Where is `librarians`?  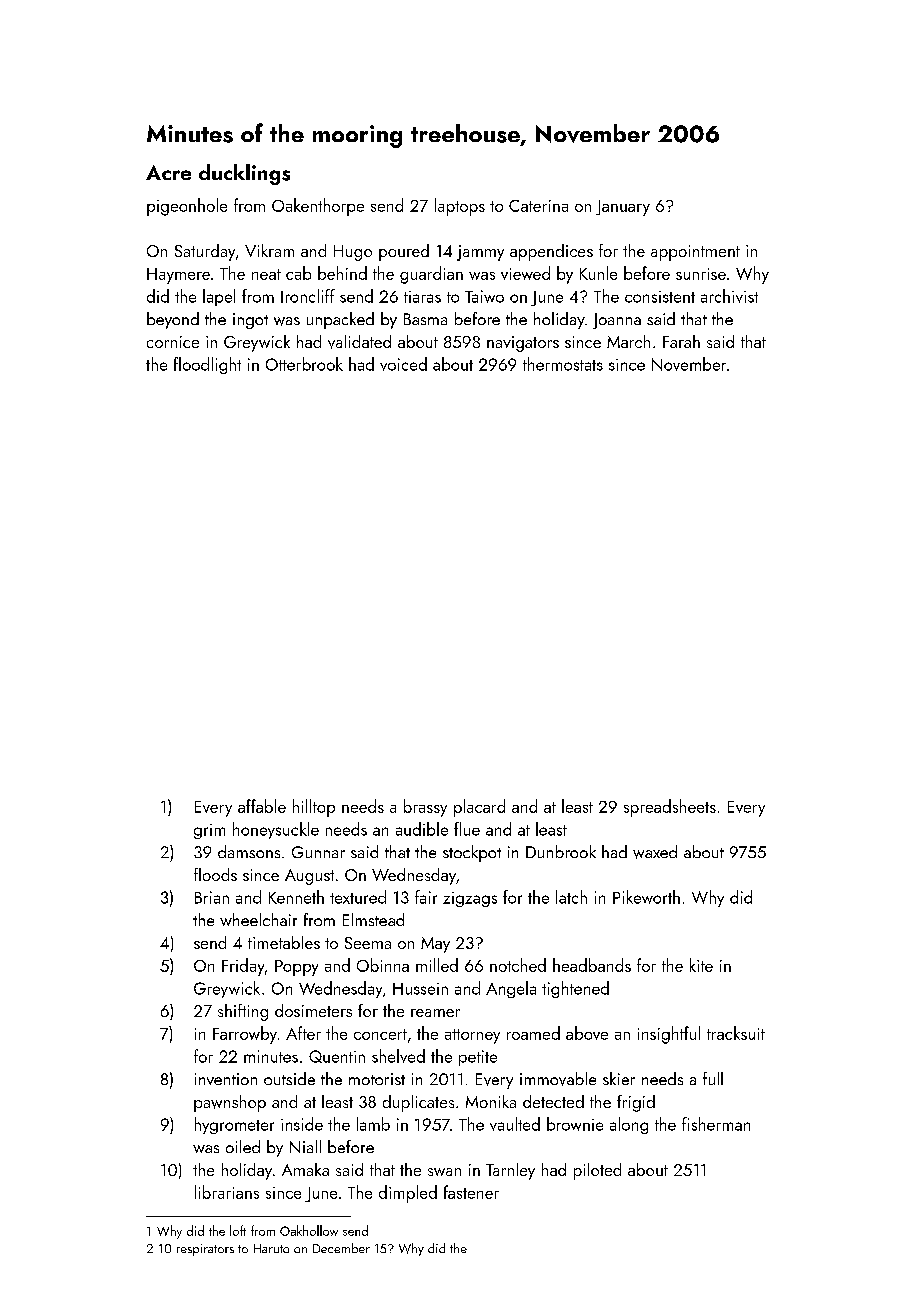
librarians is located at coordinates (227, 1192).
